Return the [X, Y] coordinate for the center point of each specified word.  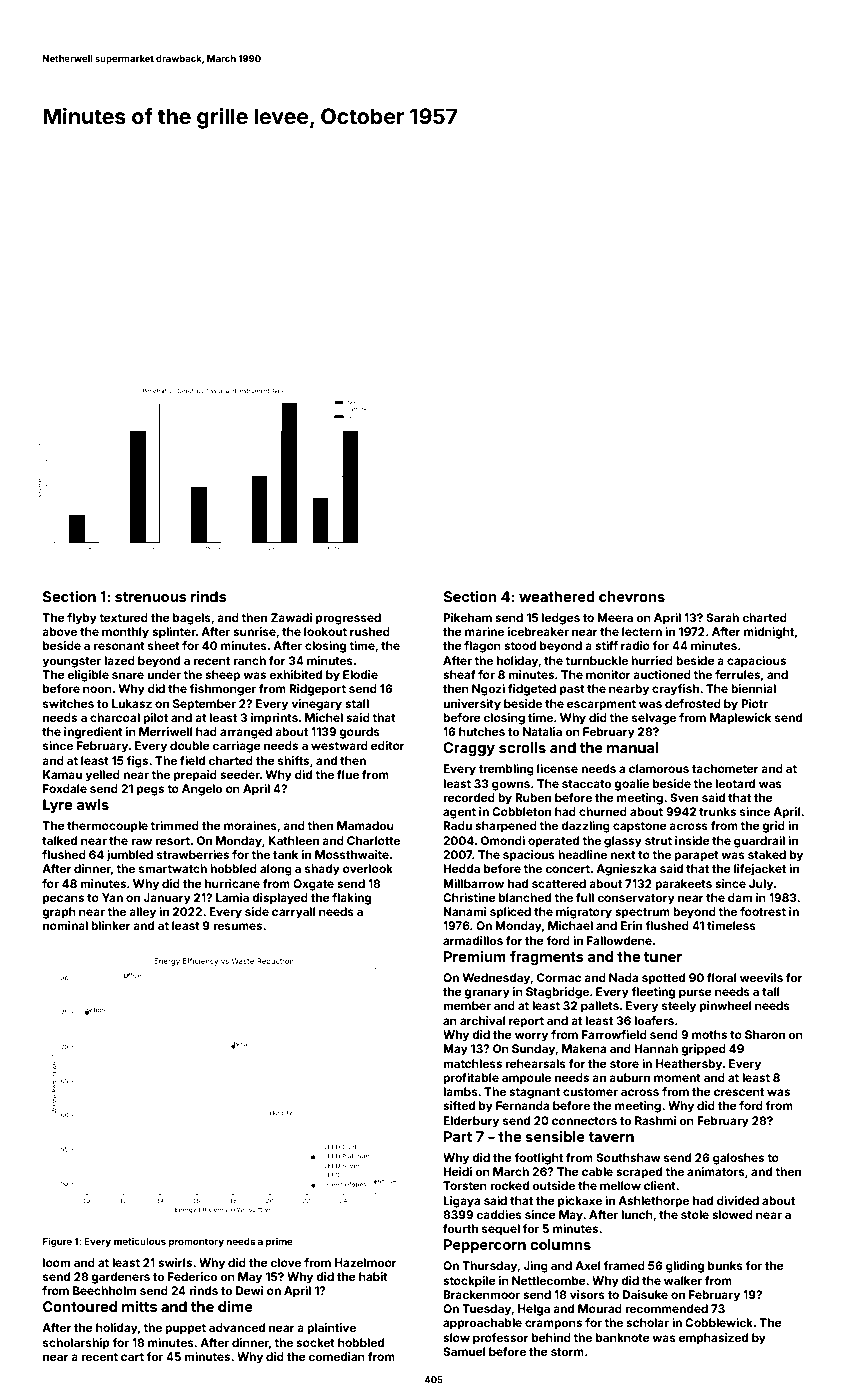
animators [716, 1171]
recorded [469, 797]
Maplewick [740, 719]
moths [709, 1034]
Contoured [80, 1306]
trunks [717, 811]
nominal [65, 925]
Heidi [457, 1171]
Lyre [57, 806]
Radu [457, 825]
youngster [72, 662]
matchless [472, 1063]
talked [59, 840]
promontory [196, 1242]
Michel [324, 717]
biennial [753, 688]
